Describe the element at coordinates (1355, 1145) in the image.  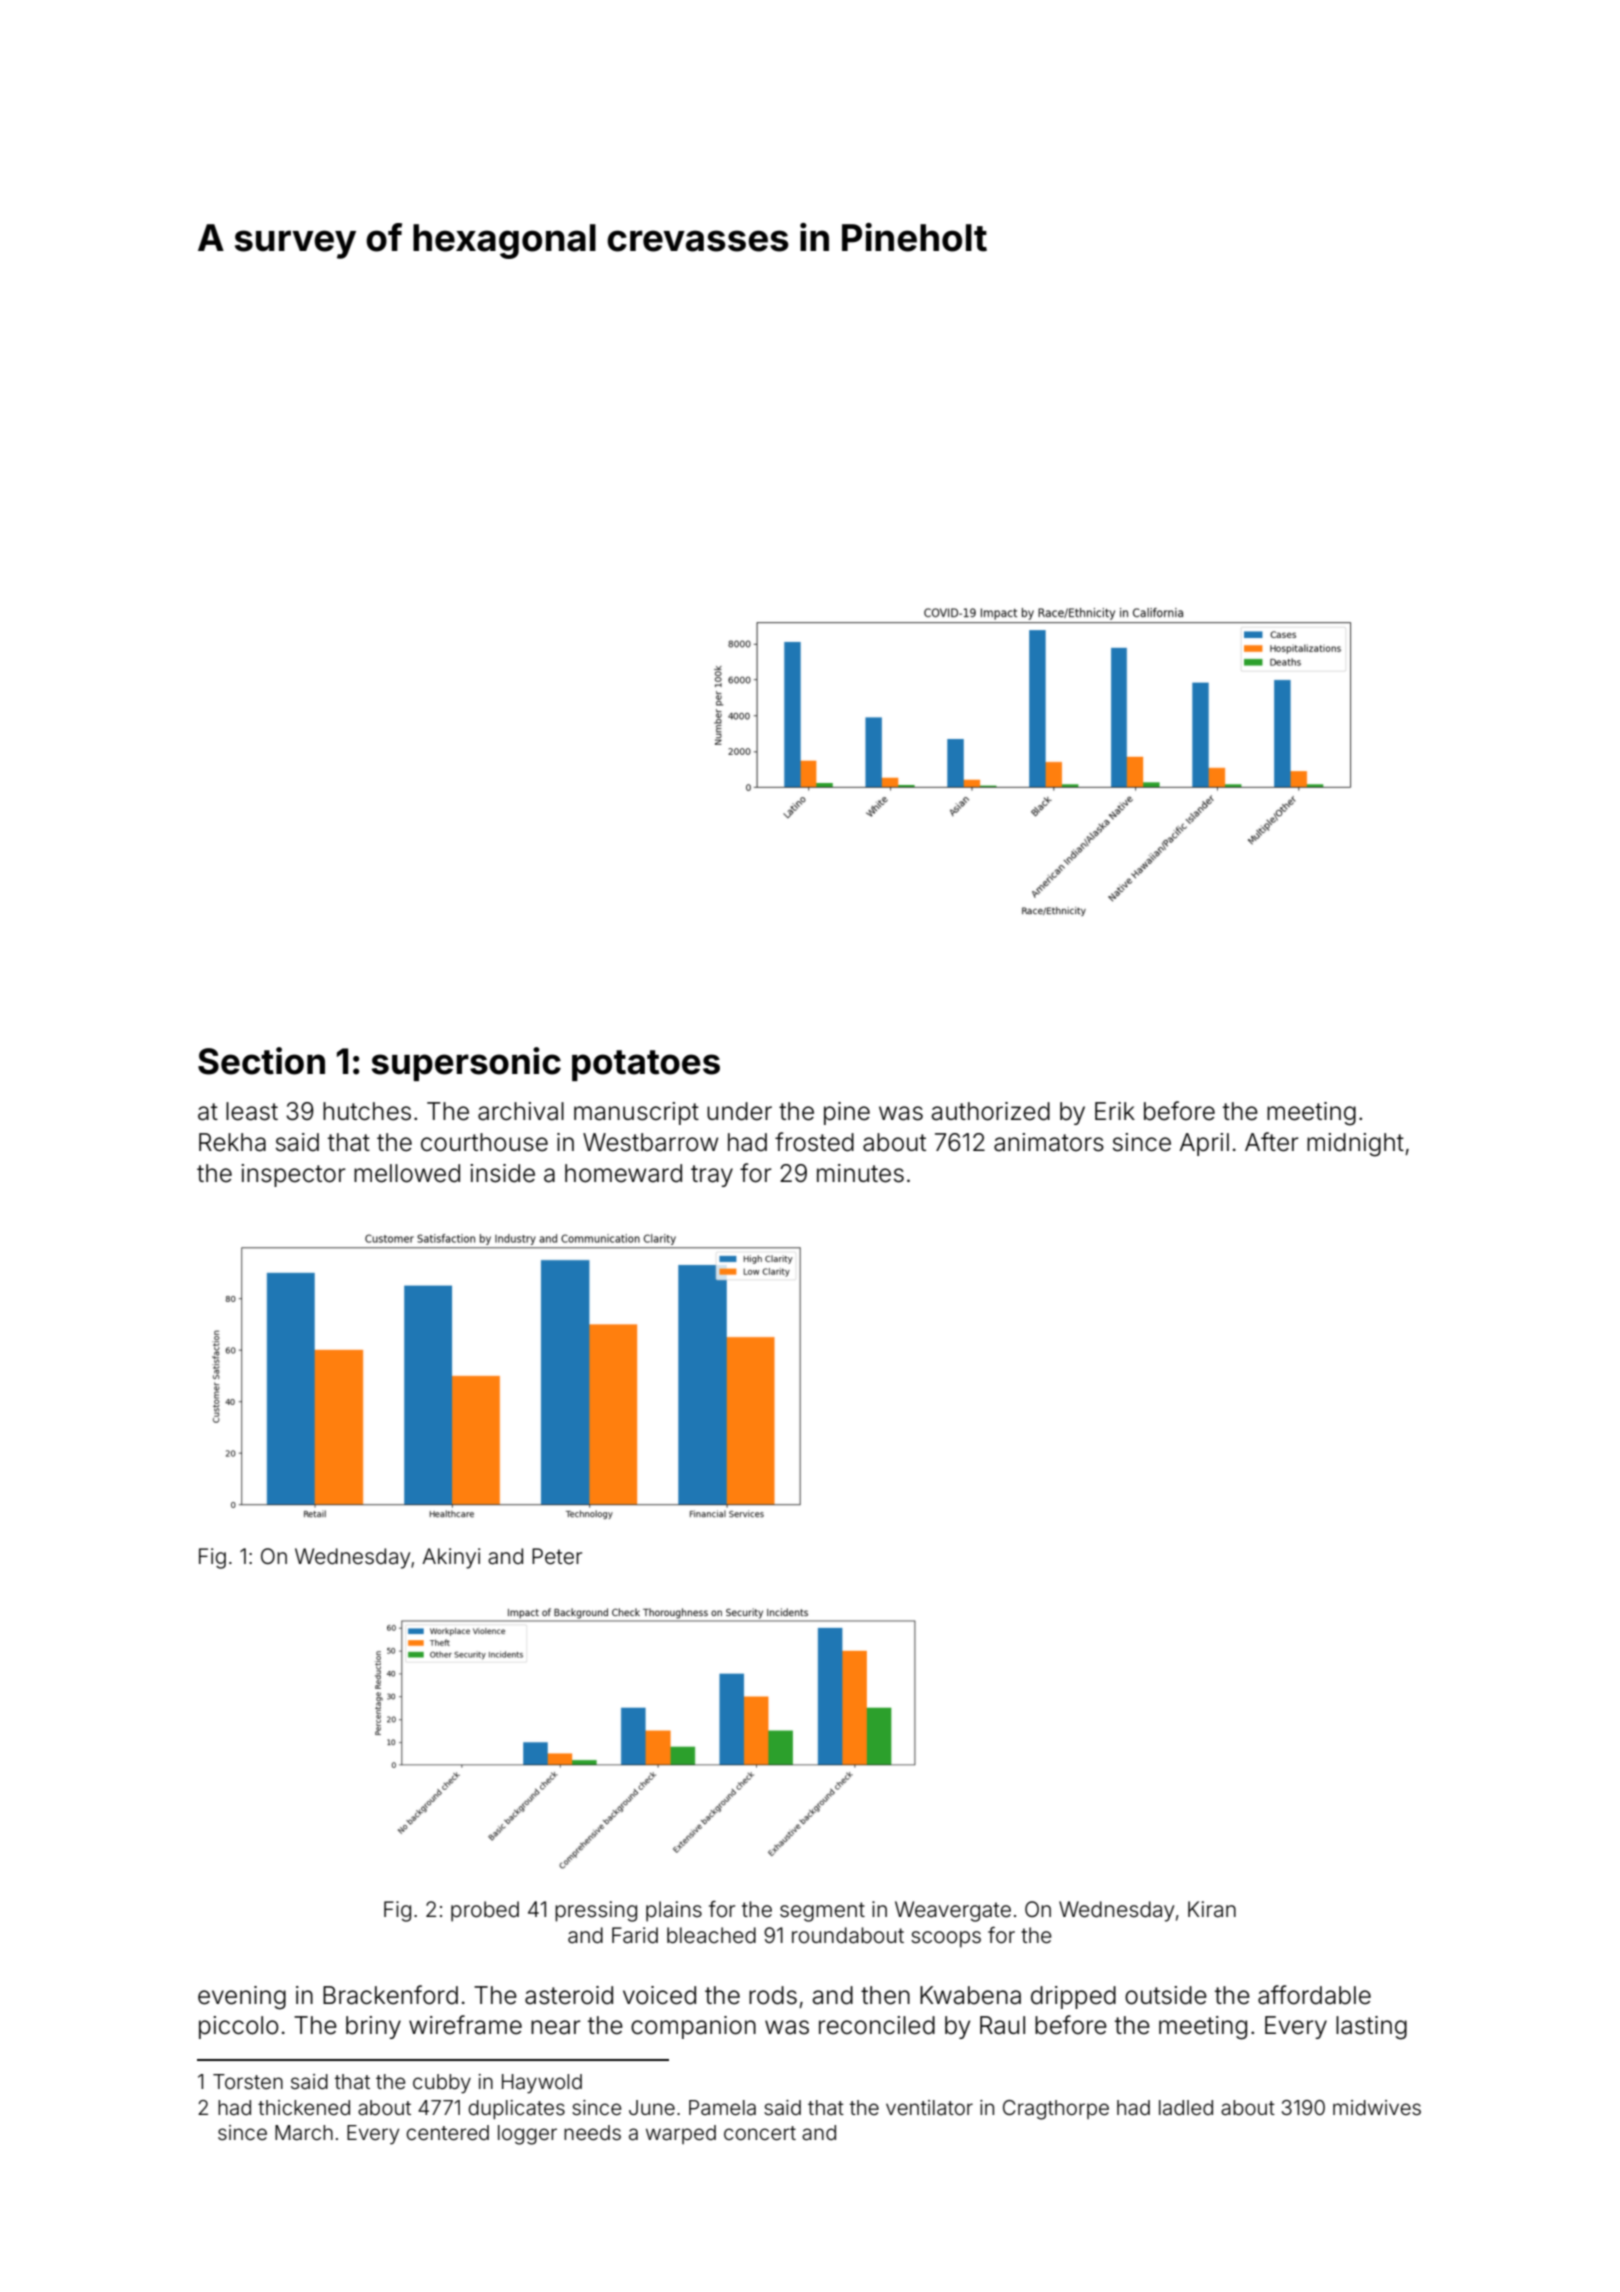
I see `midnight` at that location.
